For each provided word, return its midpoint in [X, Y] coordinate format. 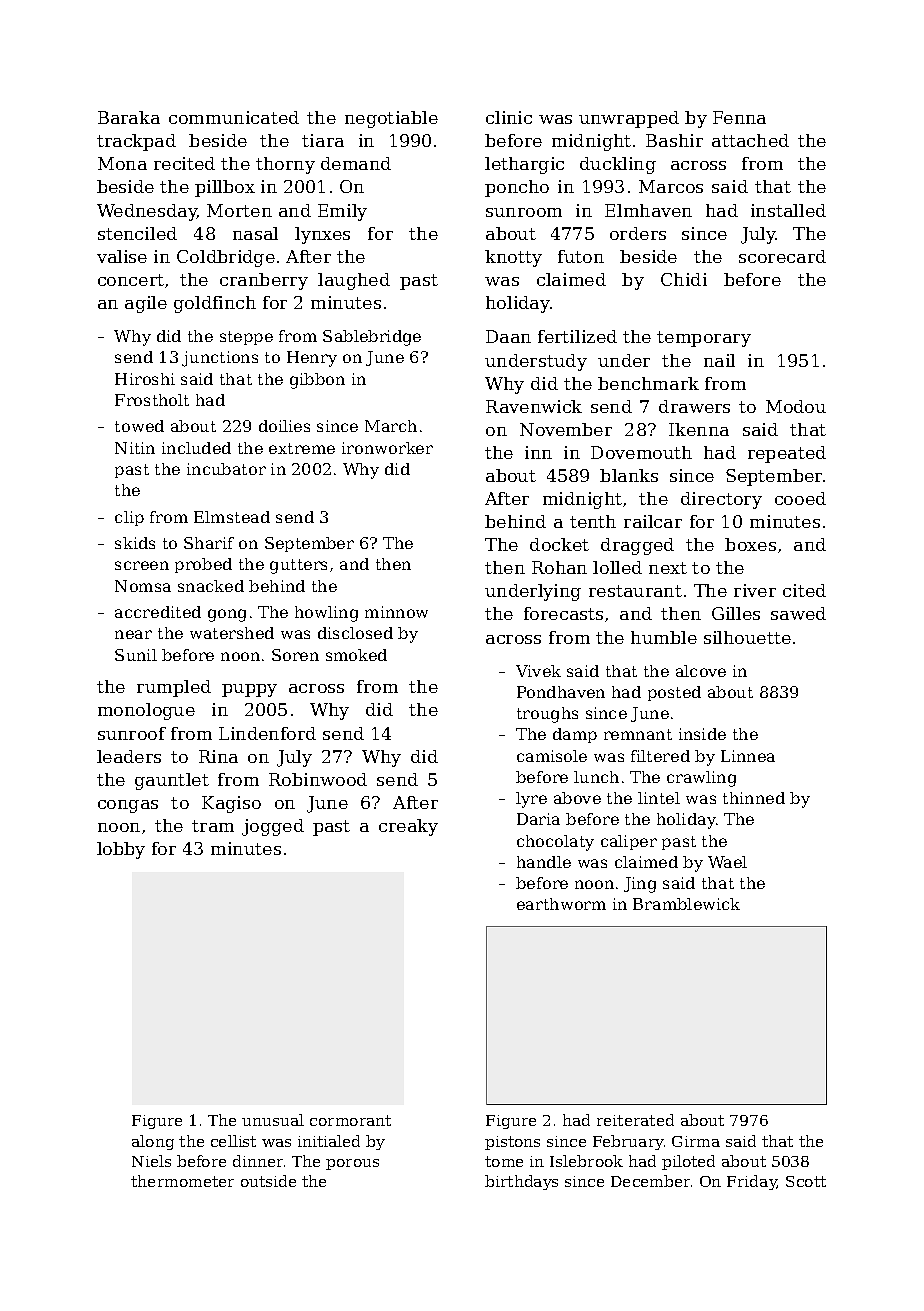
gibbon [317, 381]
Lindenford [267, 733]
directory [721, 500]
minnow [396, 612]
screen [142, 565]
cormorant [350, 1120]
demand [356, 163]
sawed [798, 613]
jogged [273, 827]
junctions [220, 359]
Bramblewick [686, 904]
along [153, 1142]
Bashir [674, 140]
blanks [629, 475]
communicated [234, 117]
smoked [356, 655]
